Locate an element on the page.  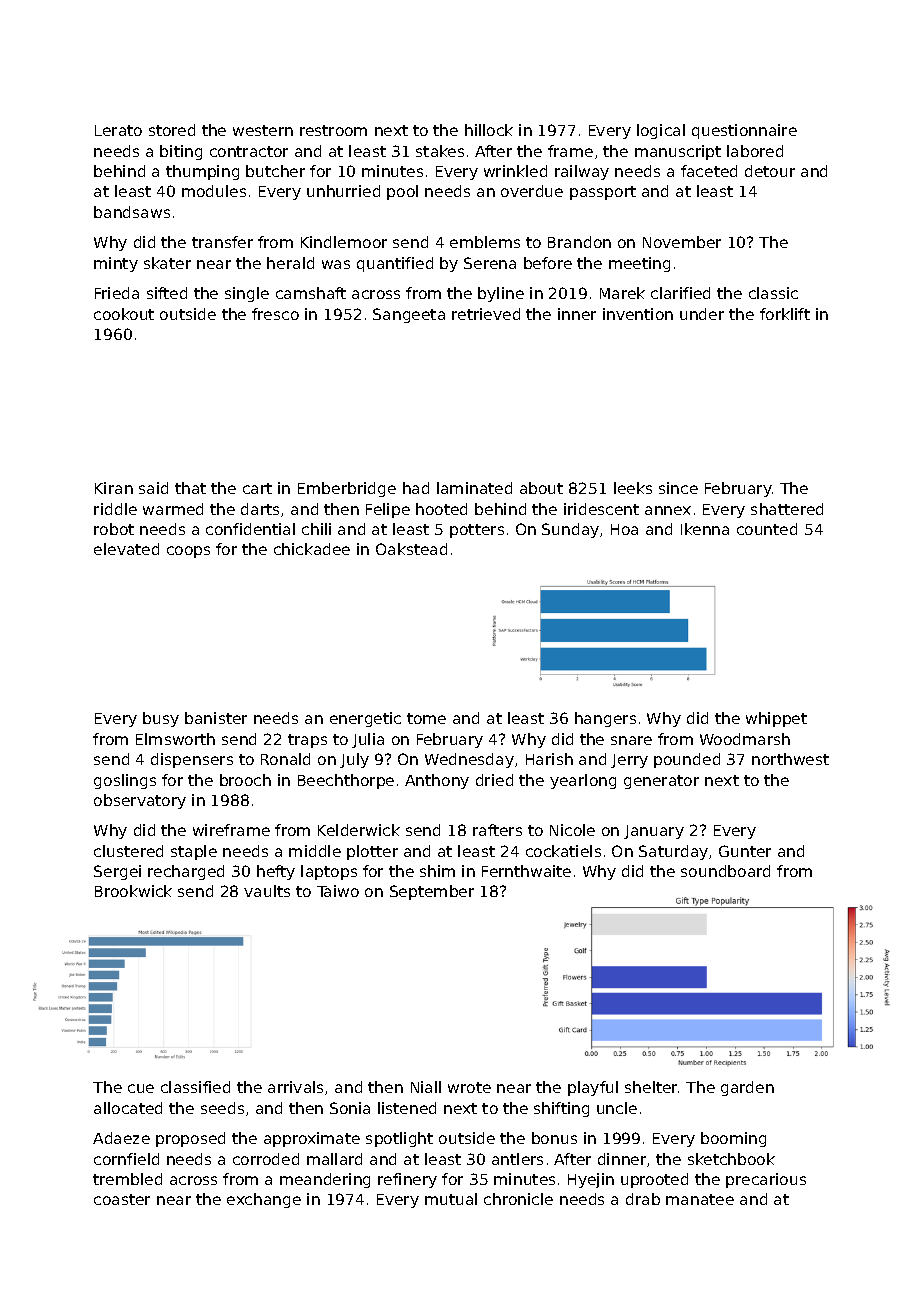
dispensers is located at coordinates (192, 760).
